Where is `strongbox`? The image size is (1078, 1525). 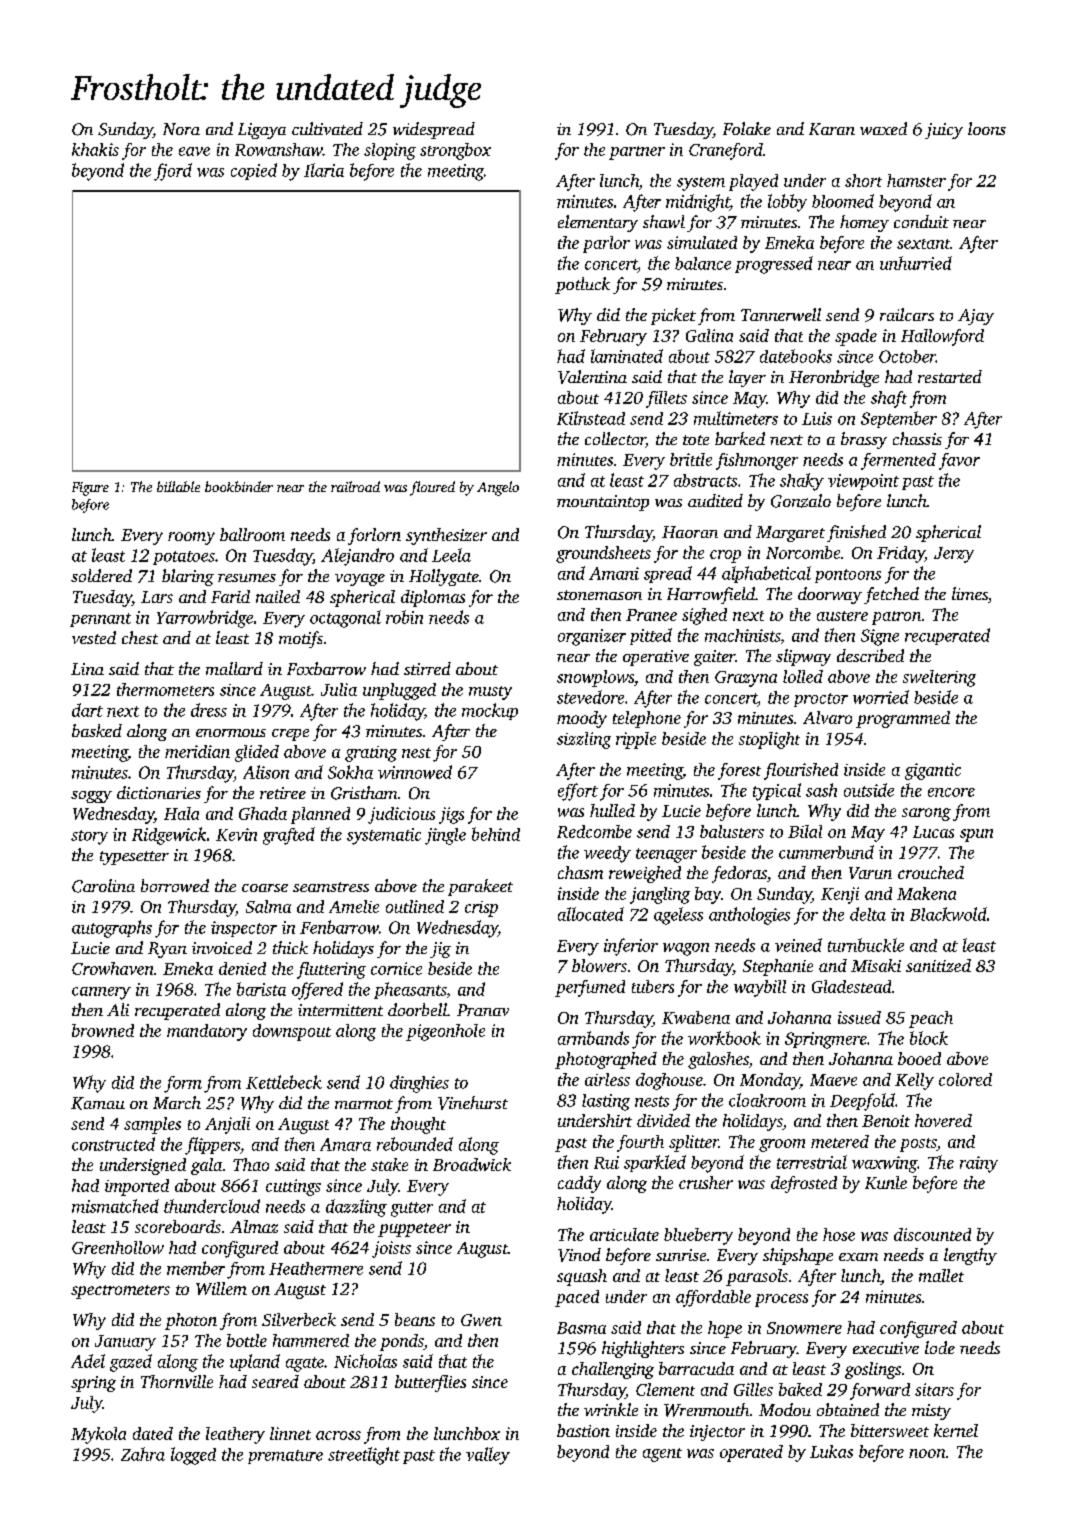
strongbox is located at coordinates (455, 151).
